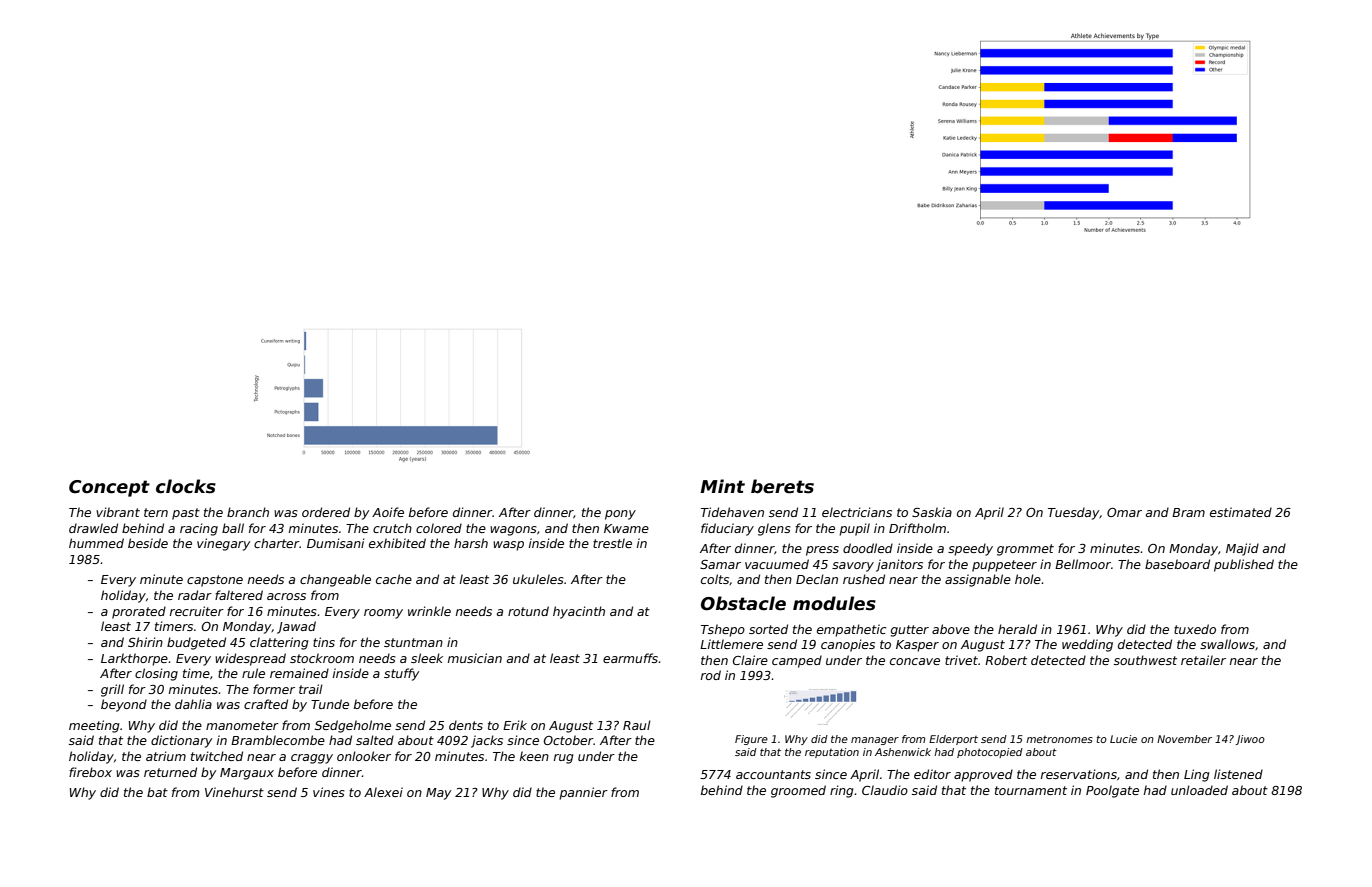  Describe the element at coordinates (583, 793) in the screenshot. I see `pannier` at that location.
